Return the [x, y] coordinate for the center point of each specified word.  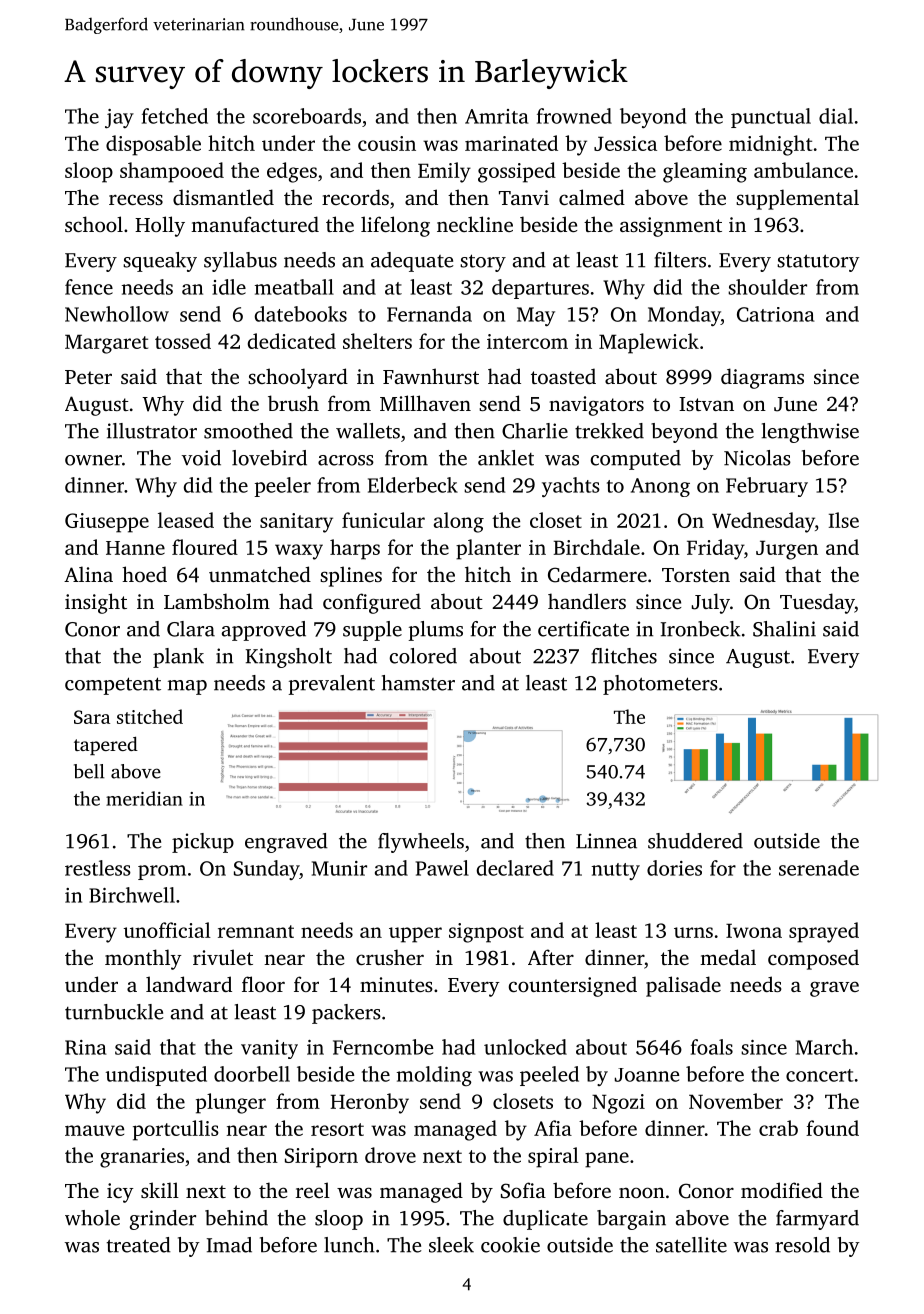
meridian [144, 798]
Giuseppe [107, 523]
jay [119, 119]
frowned [574, 116]
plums [436, 631]
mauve [94, 1130]
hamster [418, 683]
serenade [819, 868]
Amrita [497, 116]
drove [390, 1155]
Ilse [844, 520]
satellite [691, 1245]
